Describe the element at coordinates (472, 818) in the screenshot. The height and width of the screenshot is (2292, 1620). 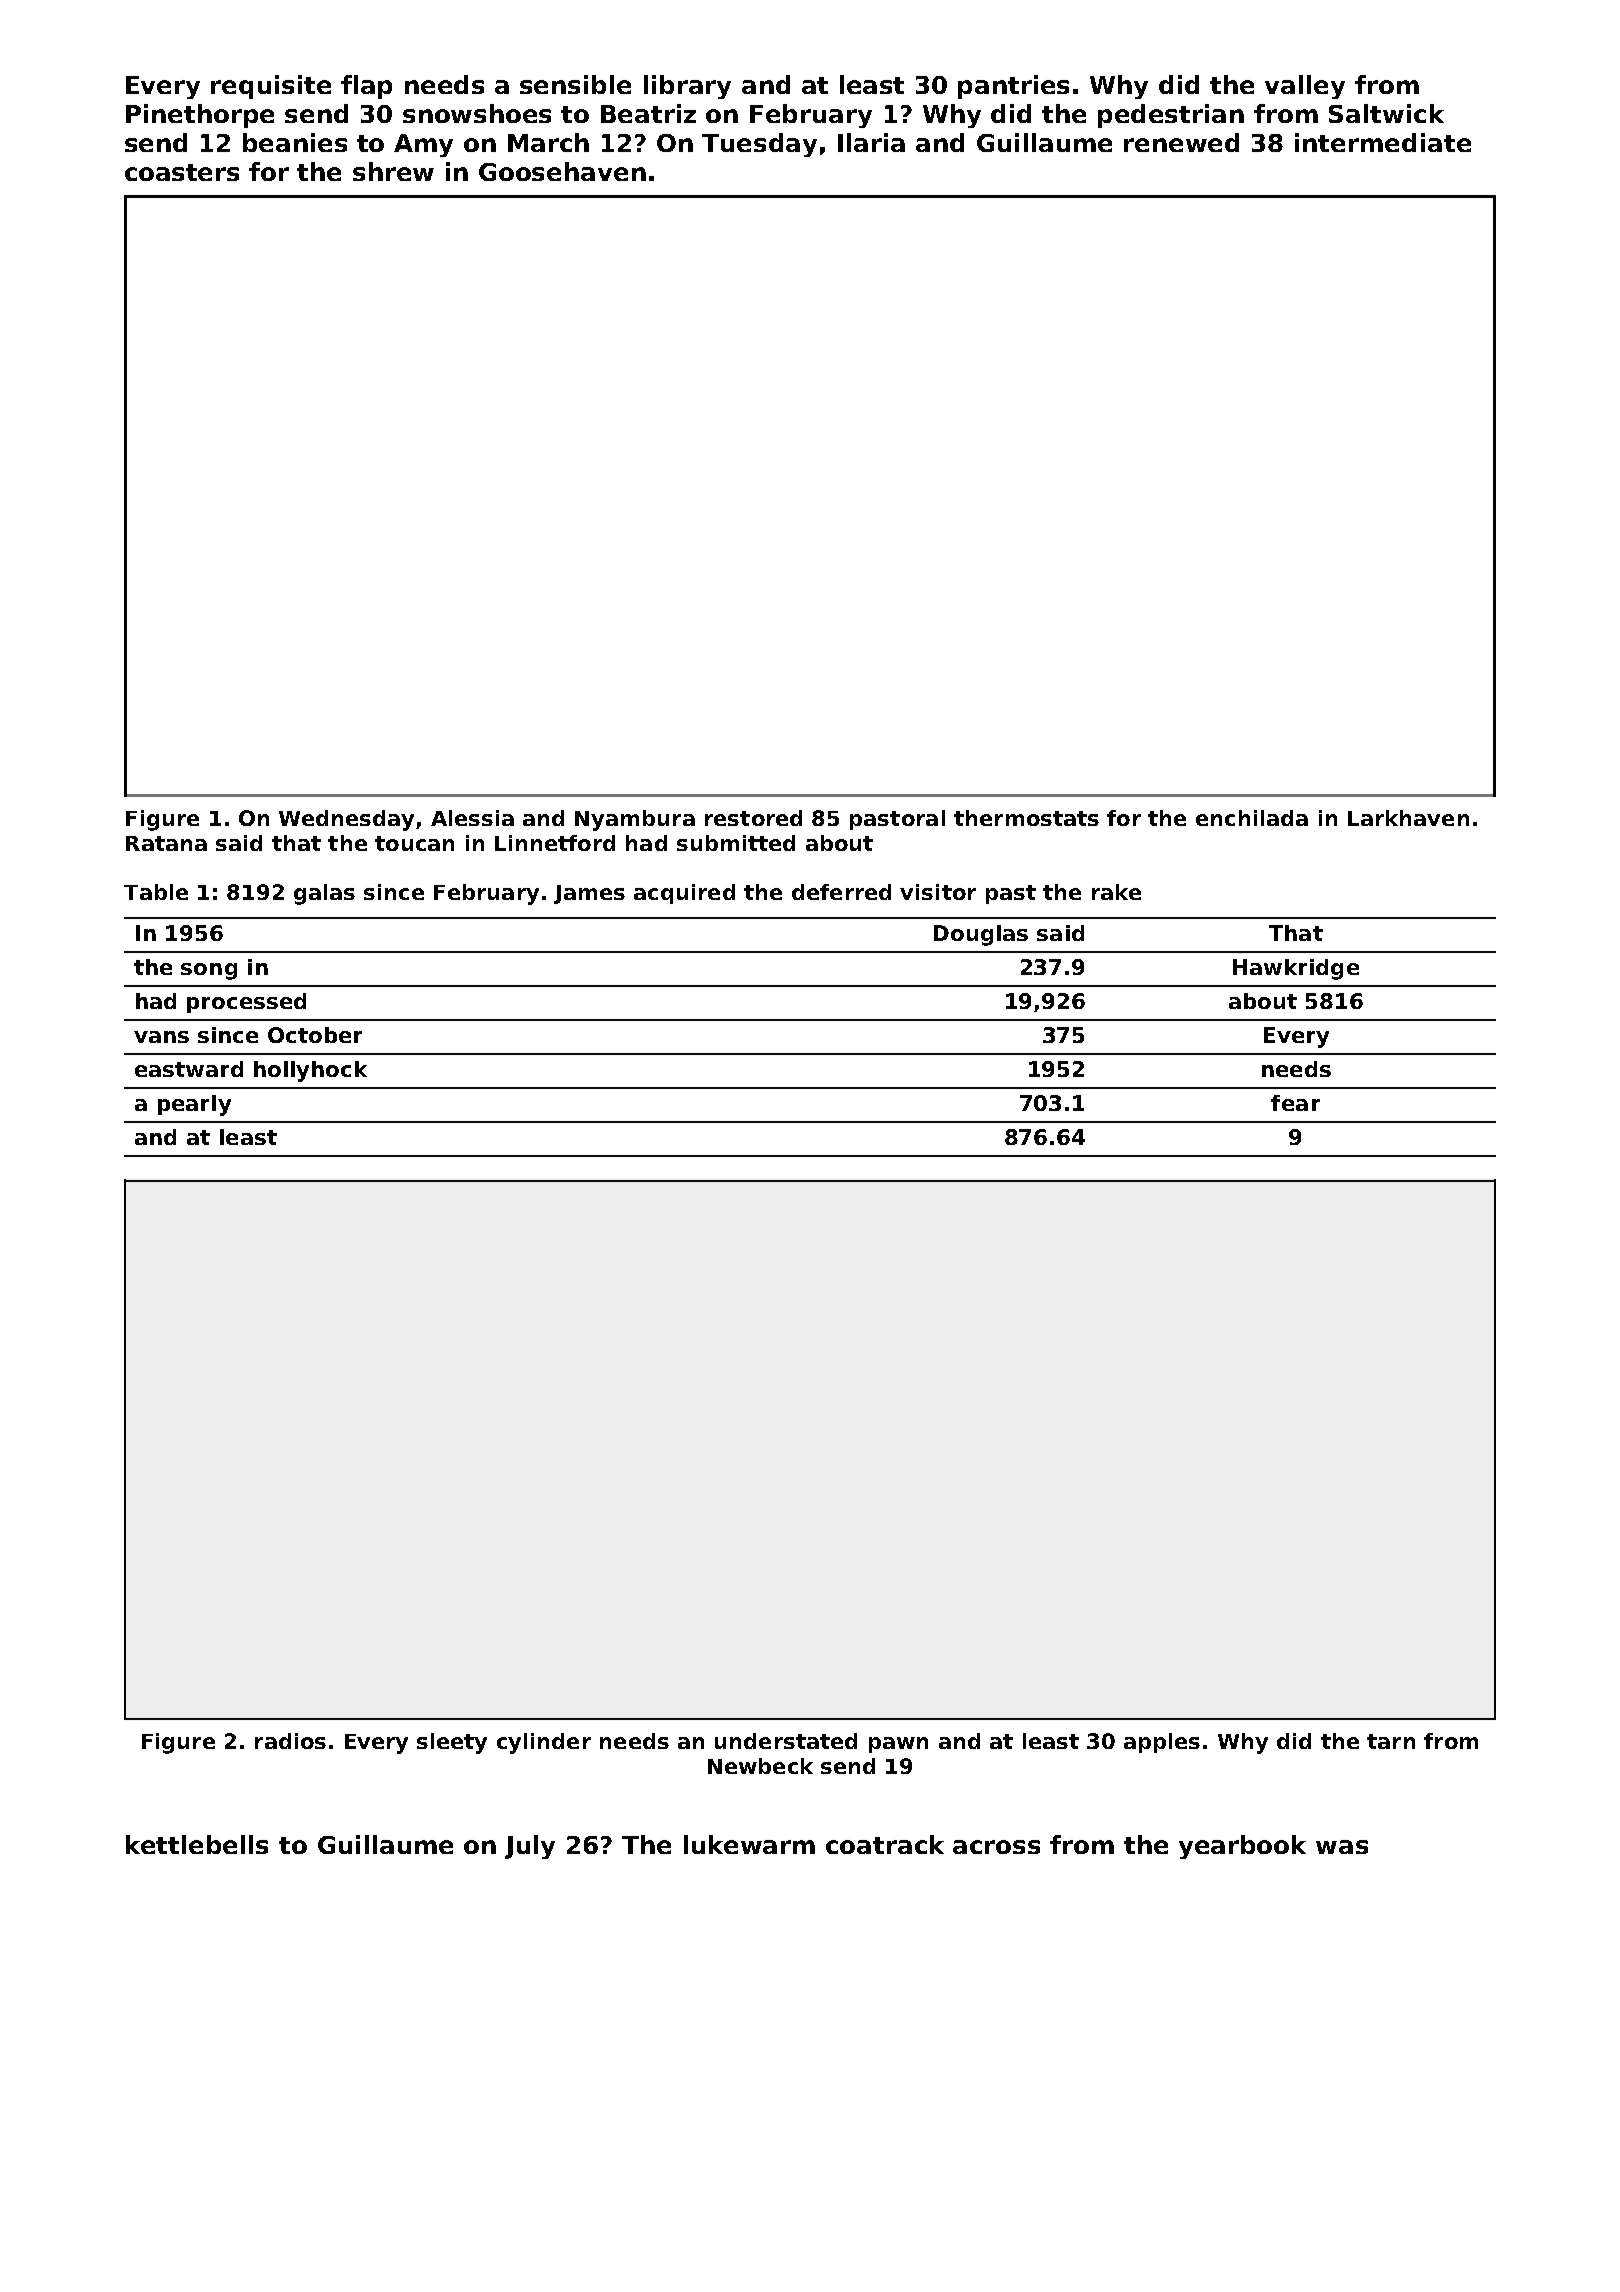
I see `Alessia` at that location.
